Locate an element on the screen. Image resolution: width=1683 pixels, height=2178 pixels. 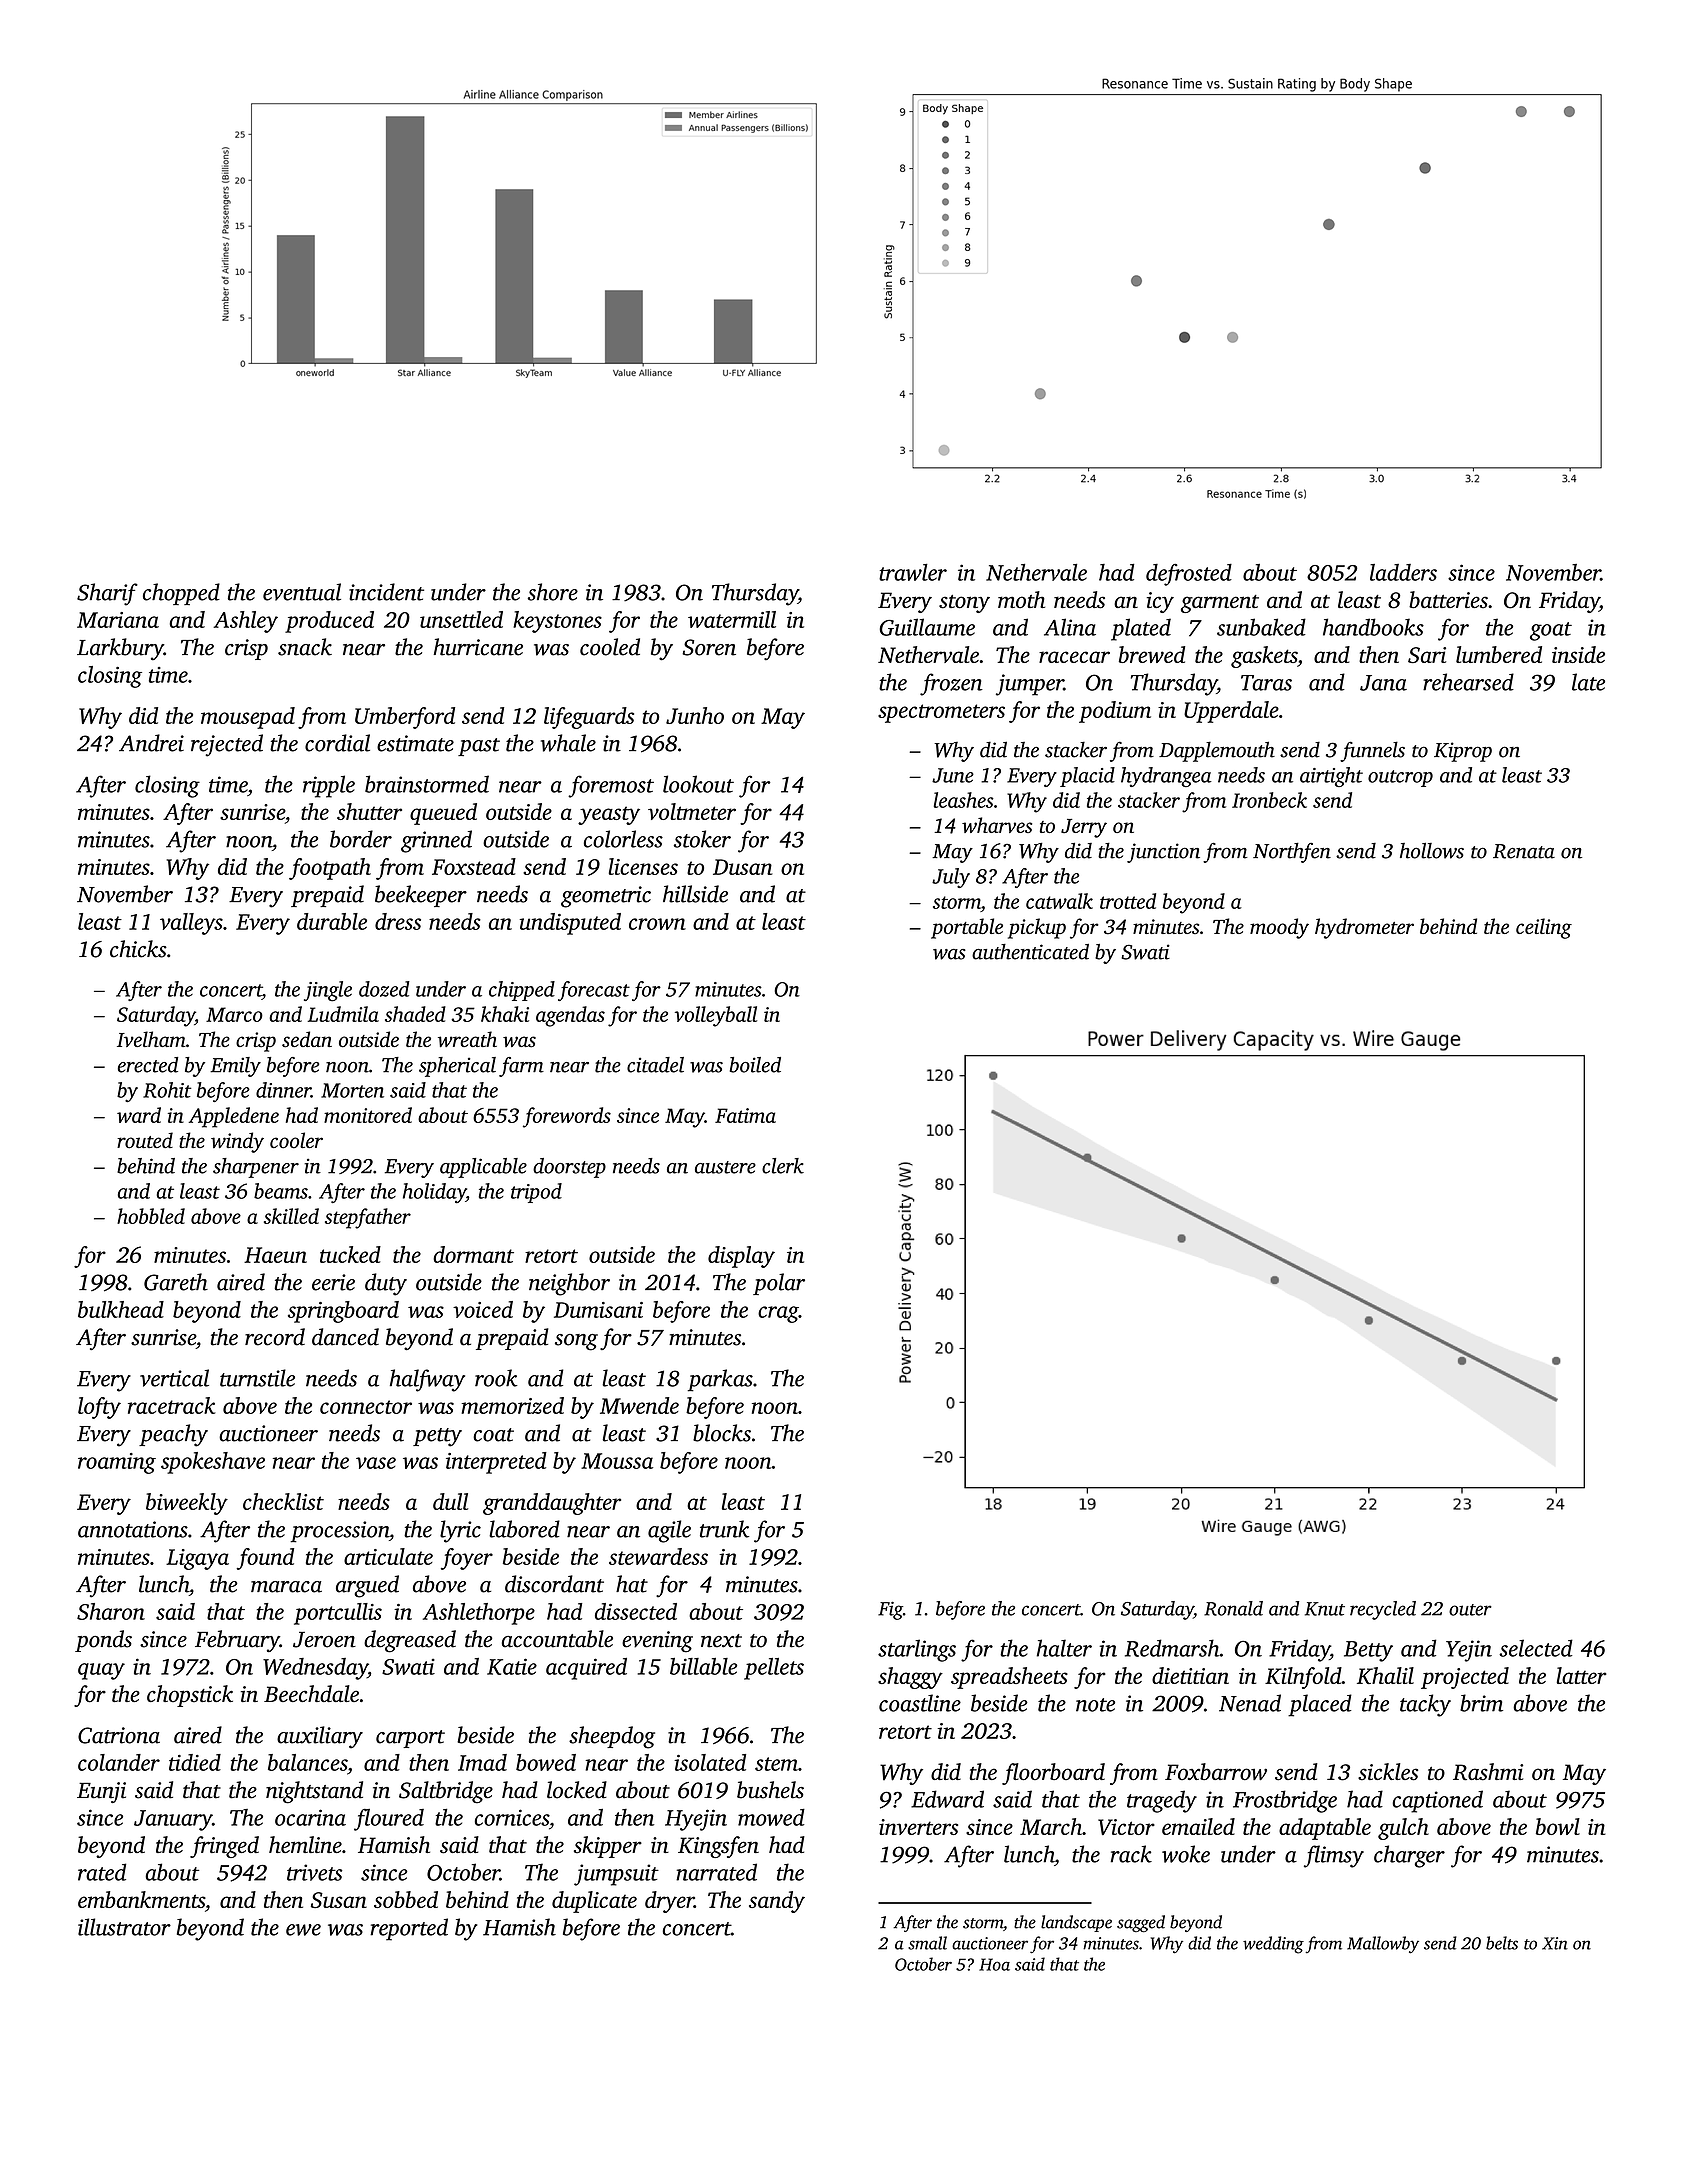
hillside is located at coordinates (695, 894).
